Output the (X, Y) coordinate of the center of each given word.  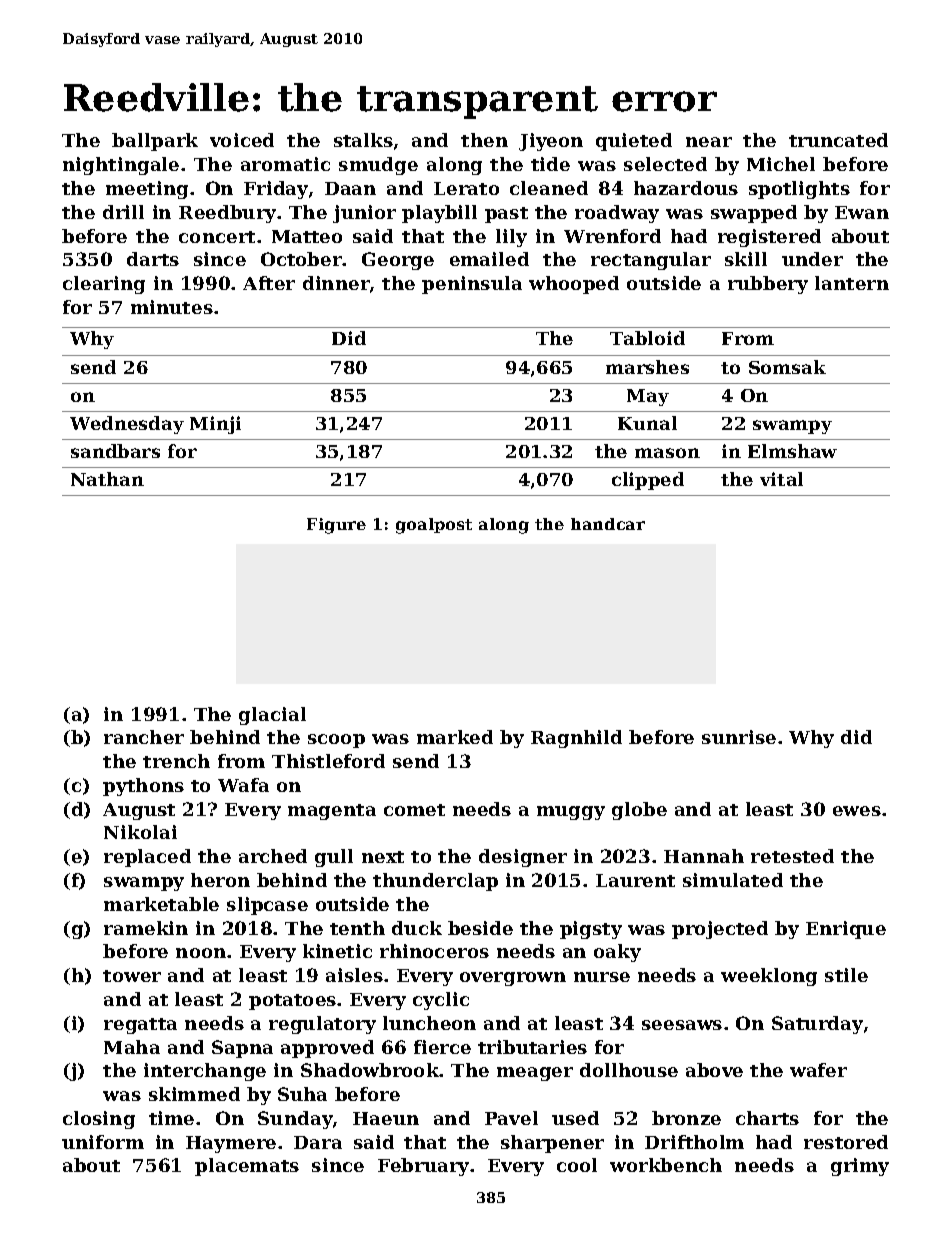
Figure (336, 526)
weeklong (769, 977)
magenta (332, 812)
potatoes (292, 1002)
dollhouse (629, 1070)
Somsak (787, 367)
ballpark (155, 142)
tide (550, 164)
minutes (172, 307)
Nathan (107, 479)
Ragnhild (576, 739)
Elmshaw (792, 451)
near (709, 142)
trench (176, 761)
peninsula (472, 285)
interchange (205, 1072)
